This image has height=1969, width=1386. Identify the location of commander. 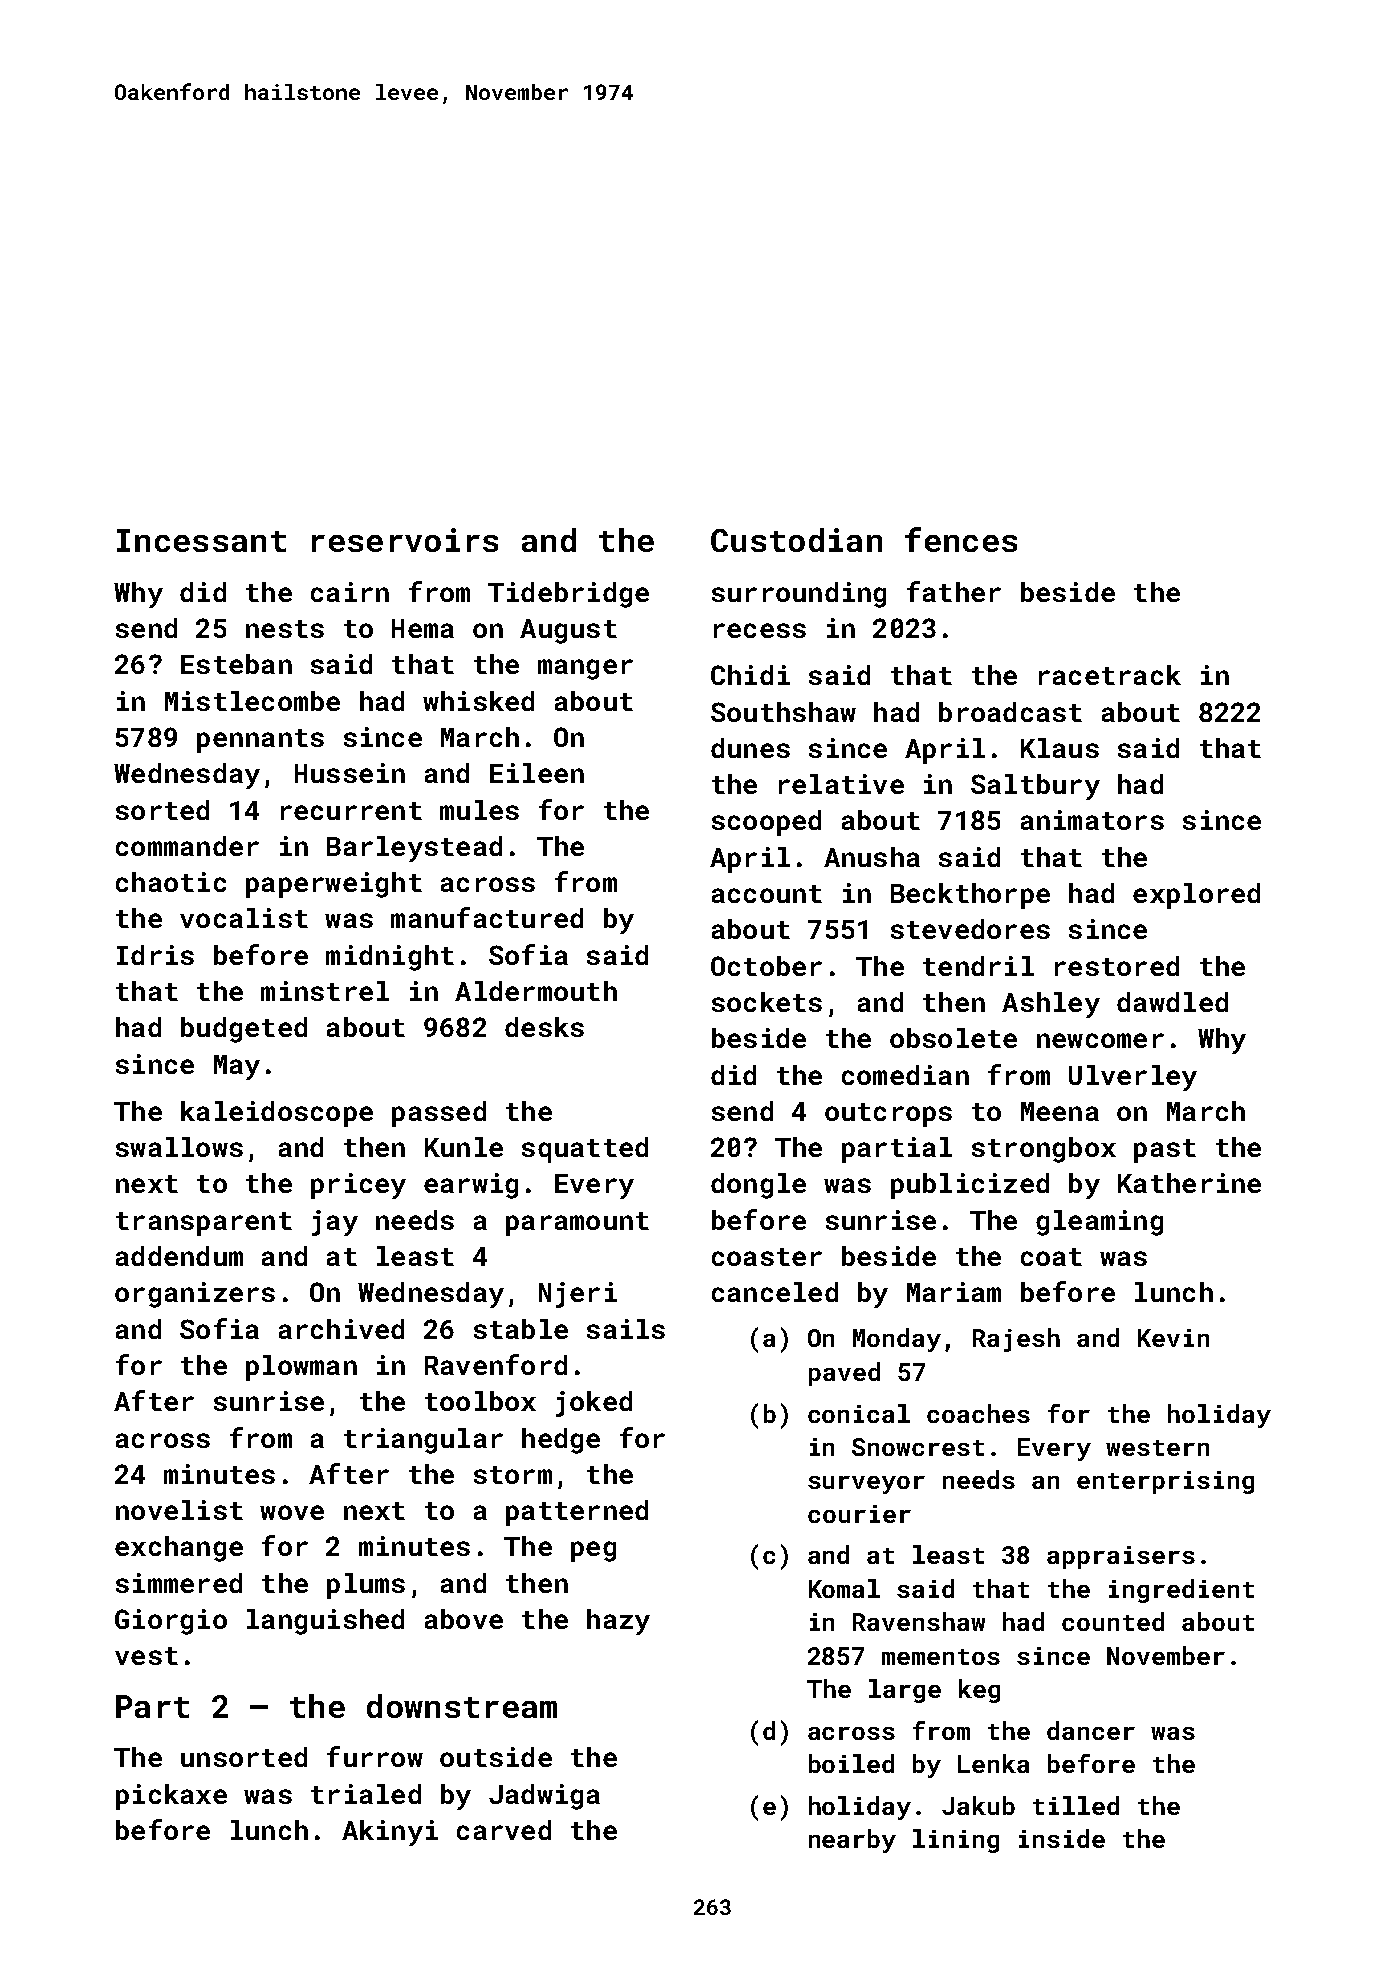
(187, 846).
